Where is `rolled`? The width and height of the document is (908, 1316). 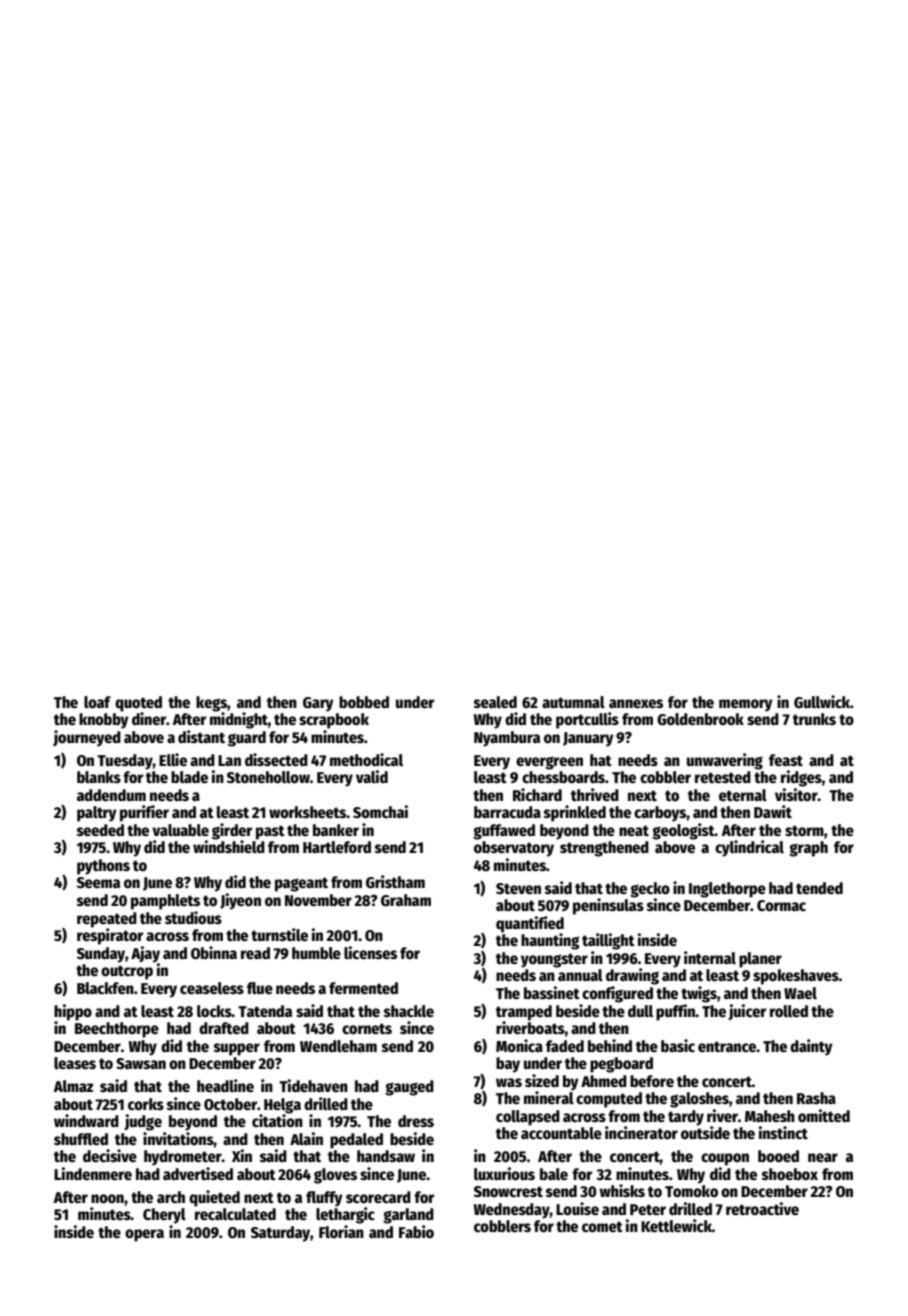
rolled is located at coordinates (789, 1011).
